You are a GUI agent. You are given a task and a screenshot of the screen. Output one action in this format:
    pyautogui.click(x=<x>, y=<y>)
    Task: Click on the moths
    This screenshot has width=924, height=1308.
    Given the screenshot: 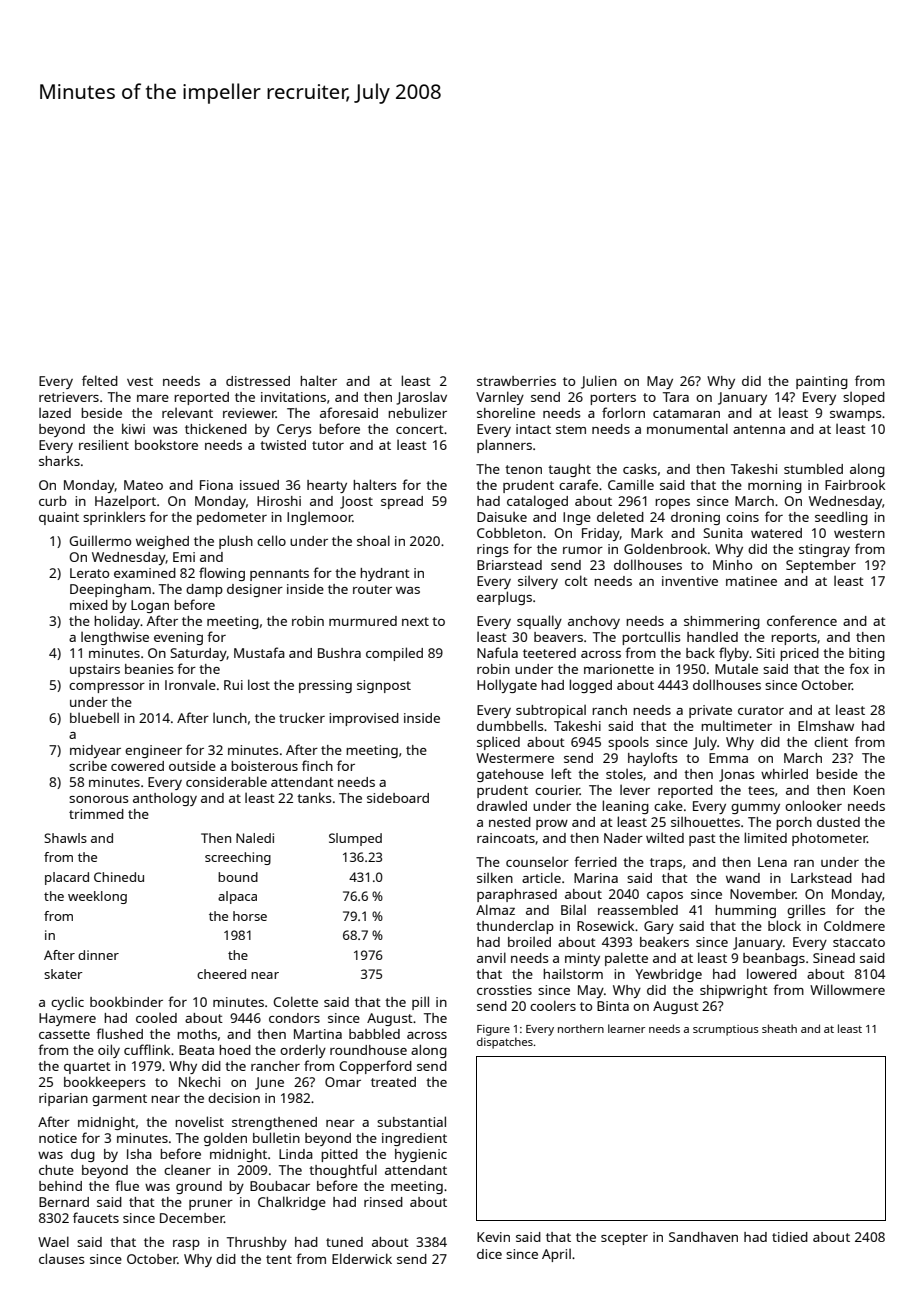 What is the action you would take?
    pyautogui.click(x=197, y=1034)
